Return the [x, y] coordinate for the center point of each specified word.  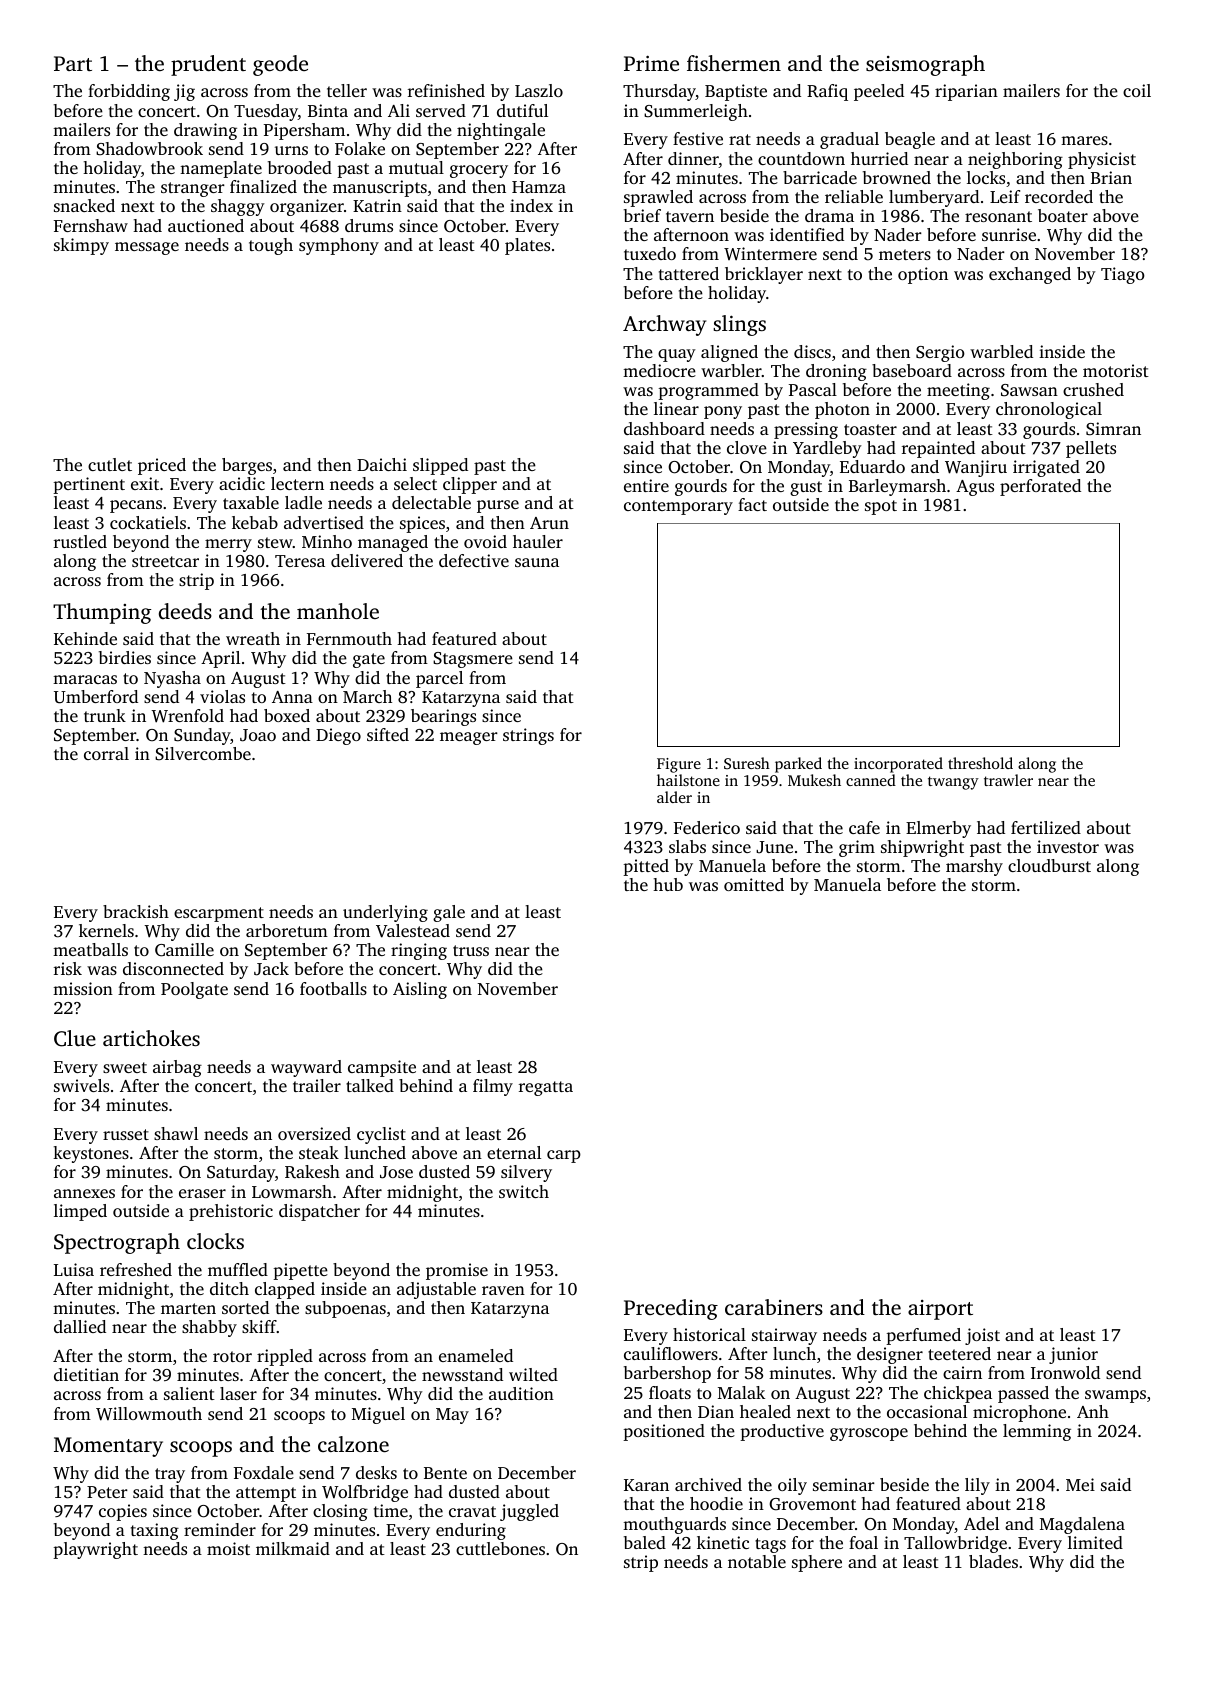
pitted [646, 867]
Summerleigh [696, 112]
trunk [105, 715]
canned [871, 780]
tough [271, 246]
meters [905, 254]
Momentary [108, 1447]
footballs [333, 988]
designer [890, 1355]
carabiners [774, 1307]
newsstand [462, 1374]
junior [1073, 1355]
